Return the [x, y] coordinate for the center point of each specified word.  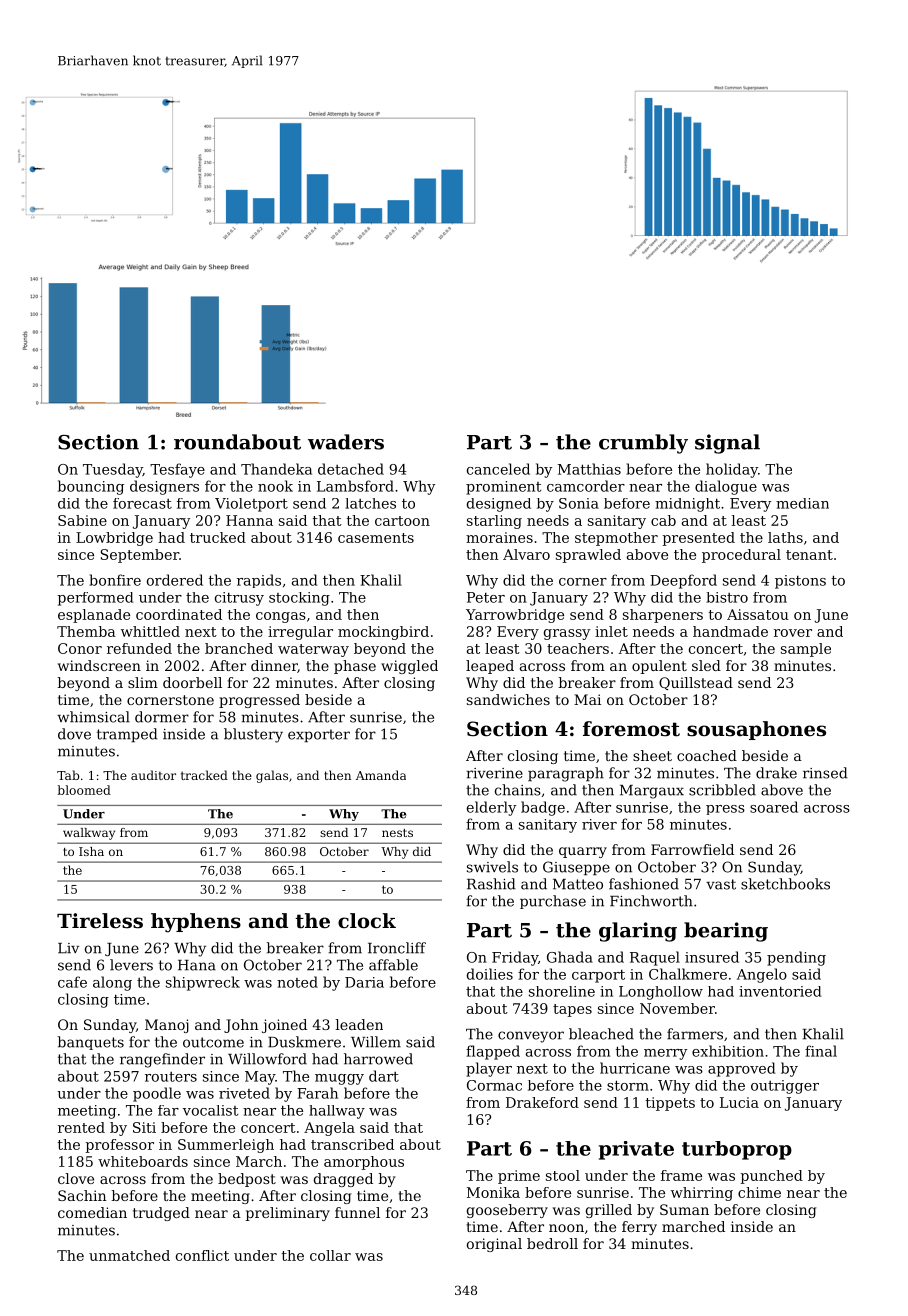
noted [297, 982]
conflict [202, 1255]
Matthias [589, 469]
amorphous [364, 1163]
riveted [244, 1093]
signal [727, 444]
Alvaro [526, 554]
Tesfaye [177, 470]
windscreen [99, 665]
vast [721, 884]
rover [793, 633]
